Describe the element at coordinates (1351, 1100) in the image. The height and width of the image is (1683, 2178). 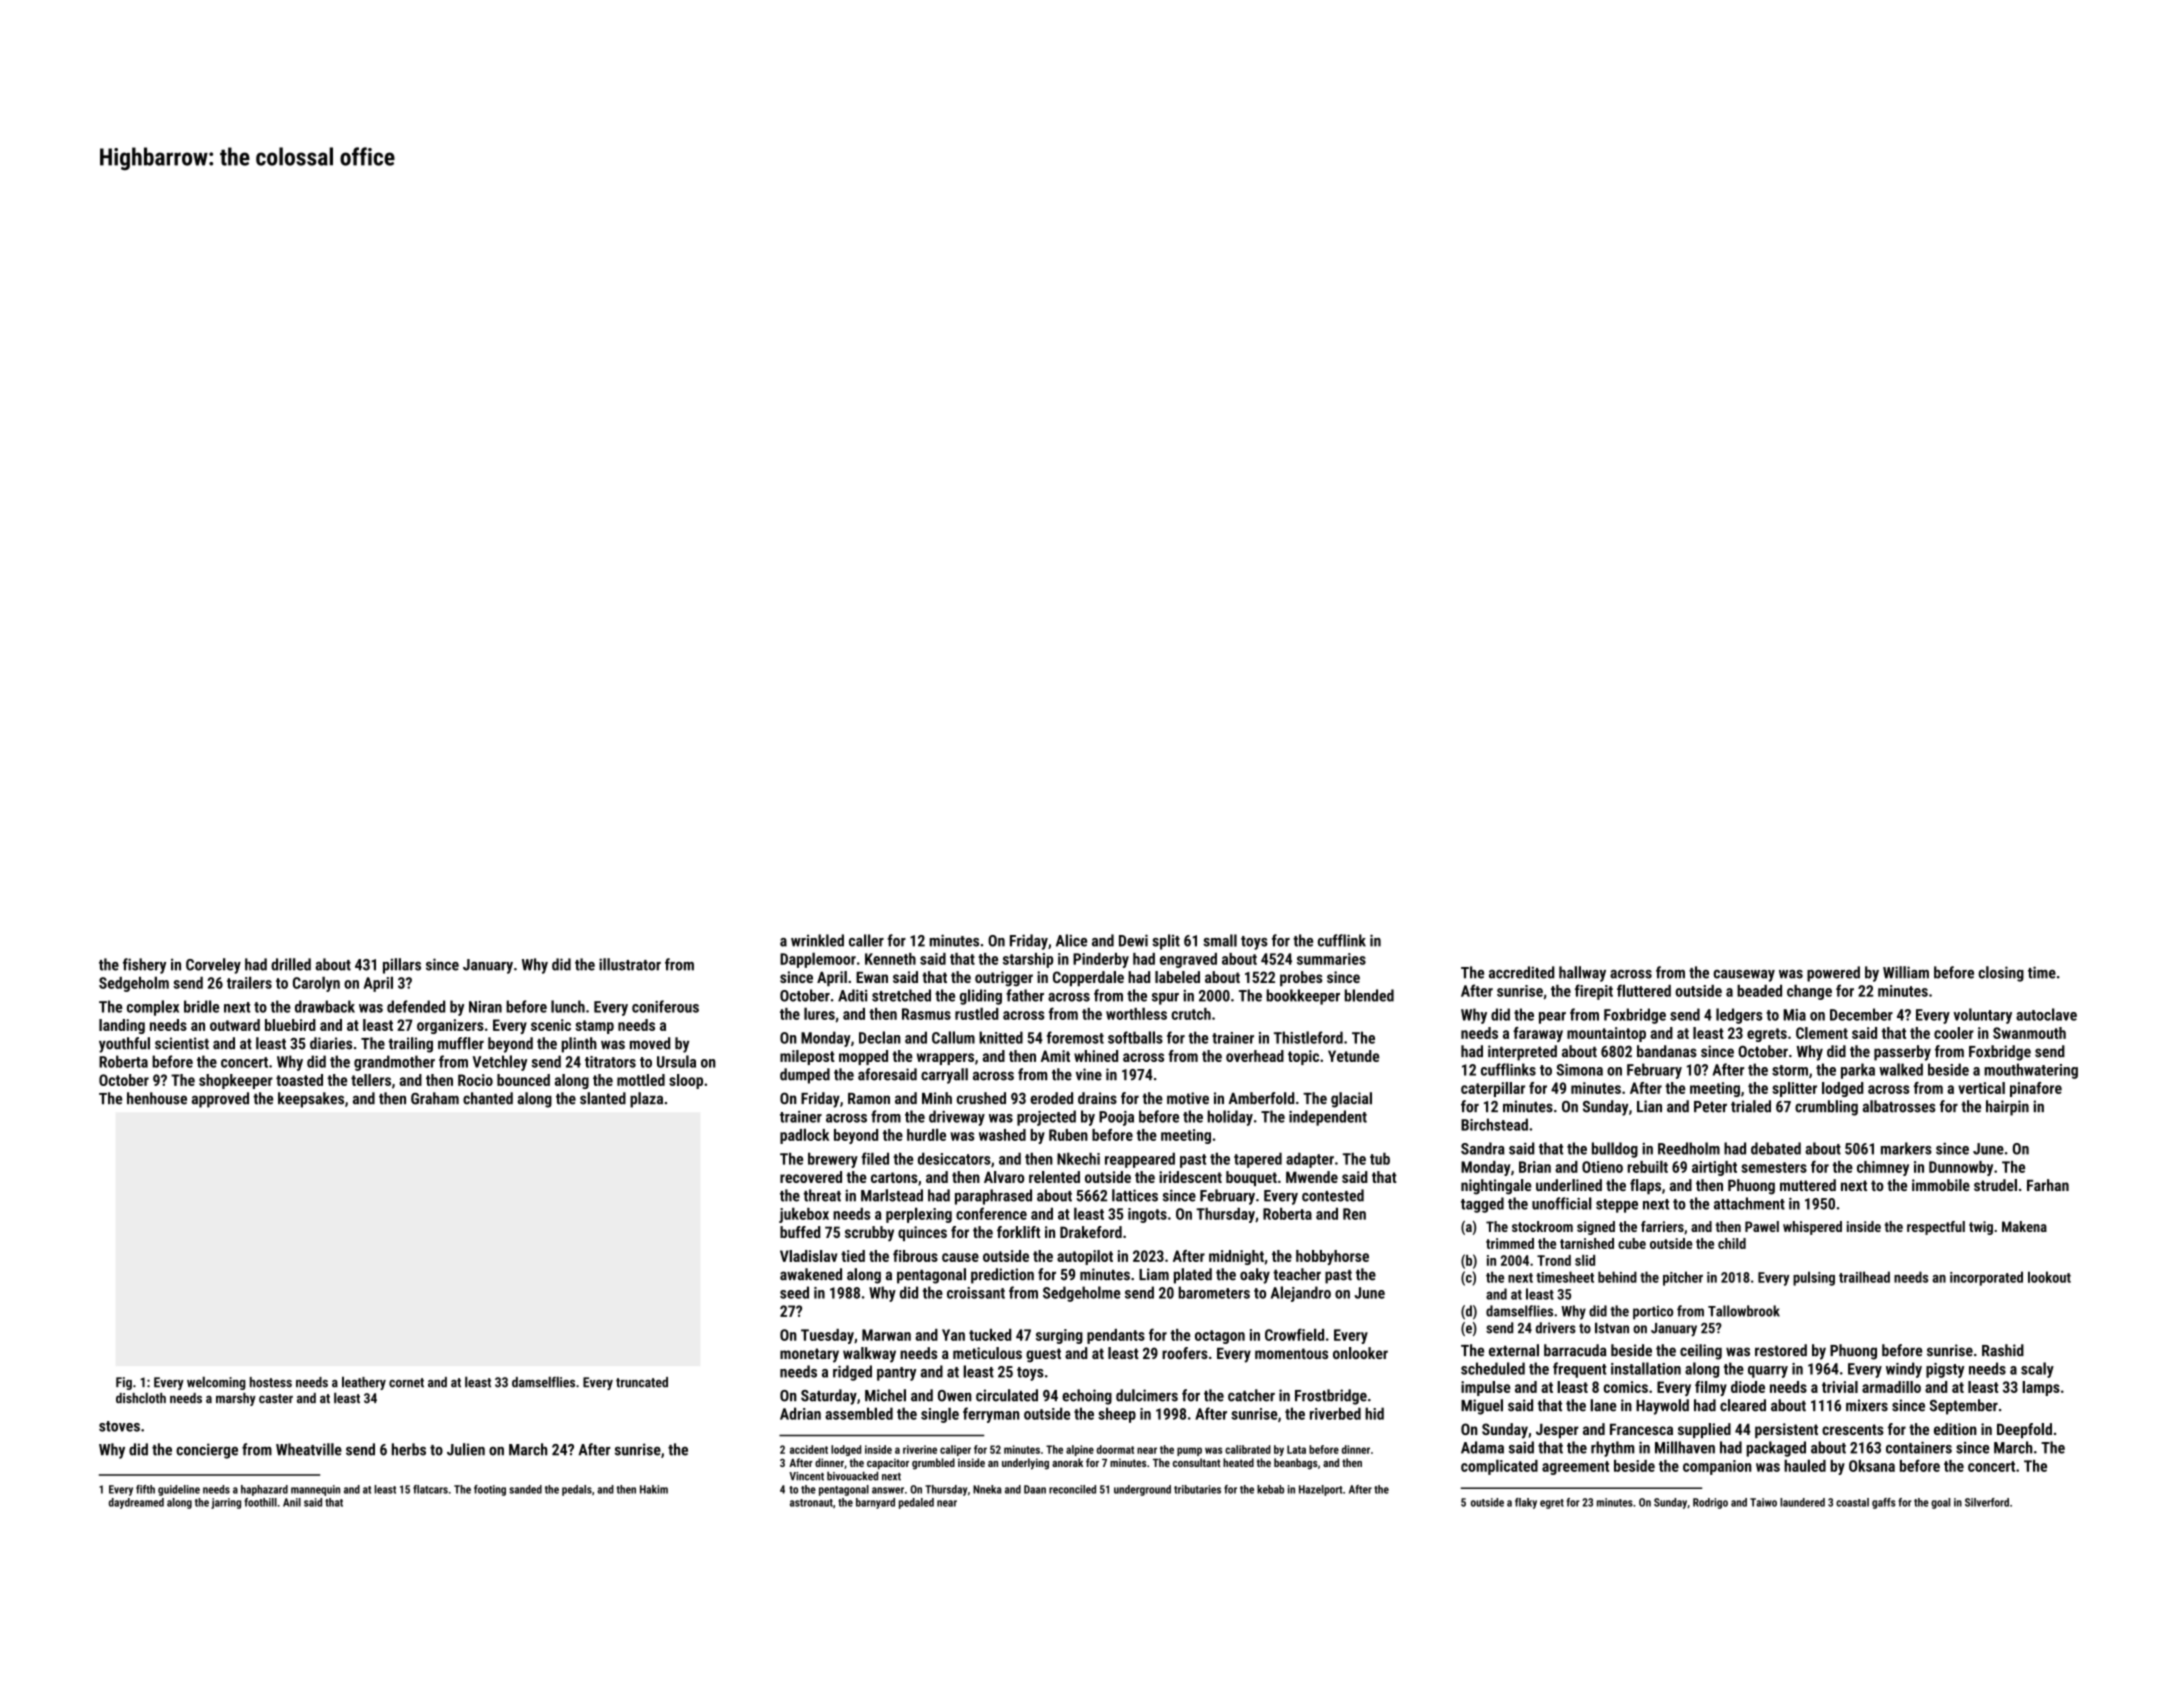
I see `glacial` at that location.
